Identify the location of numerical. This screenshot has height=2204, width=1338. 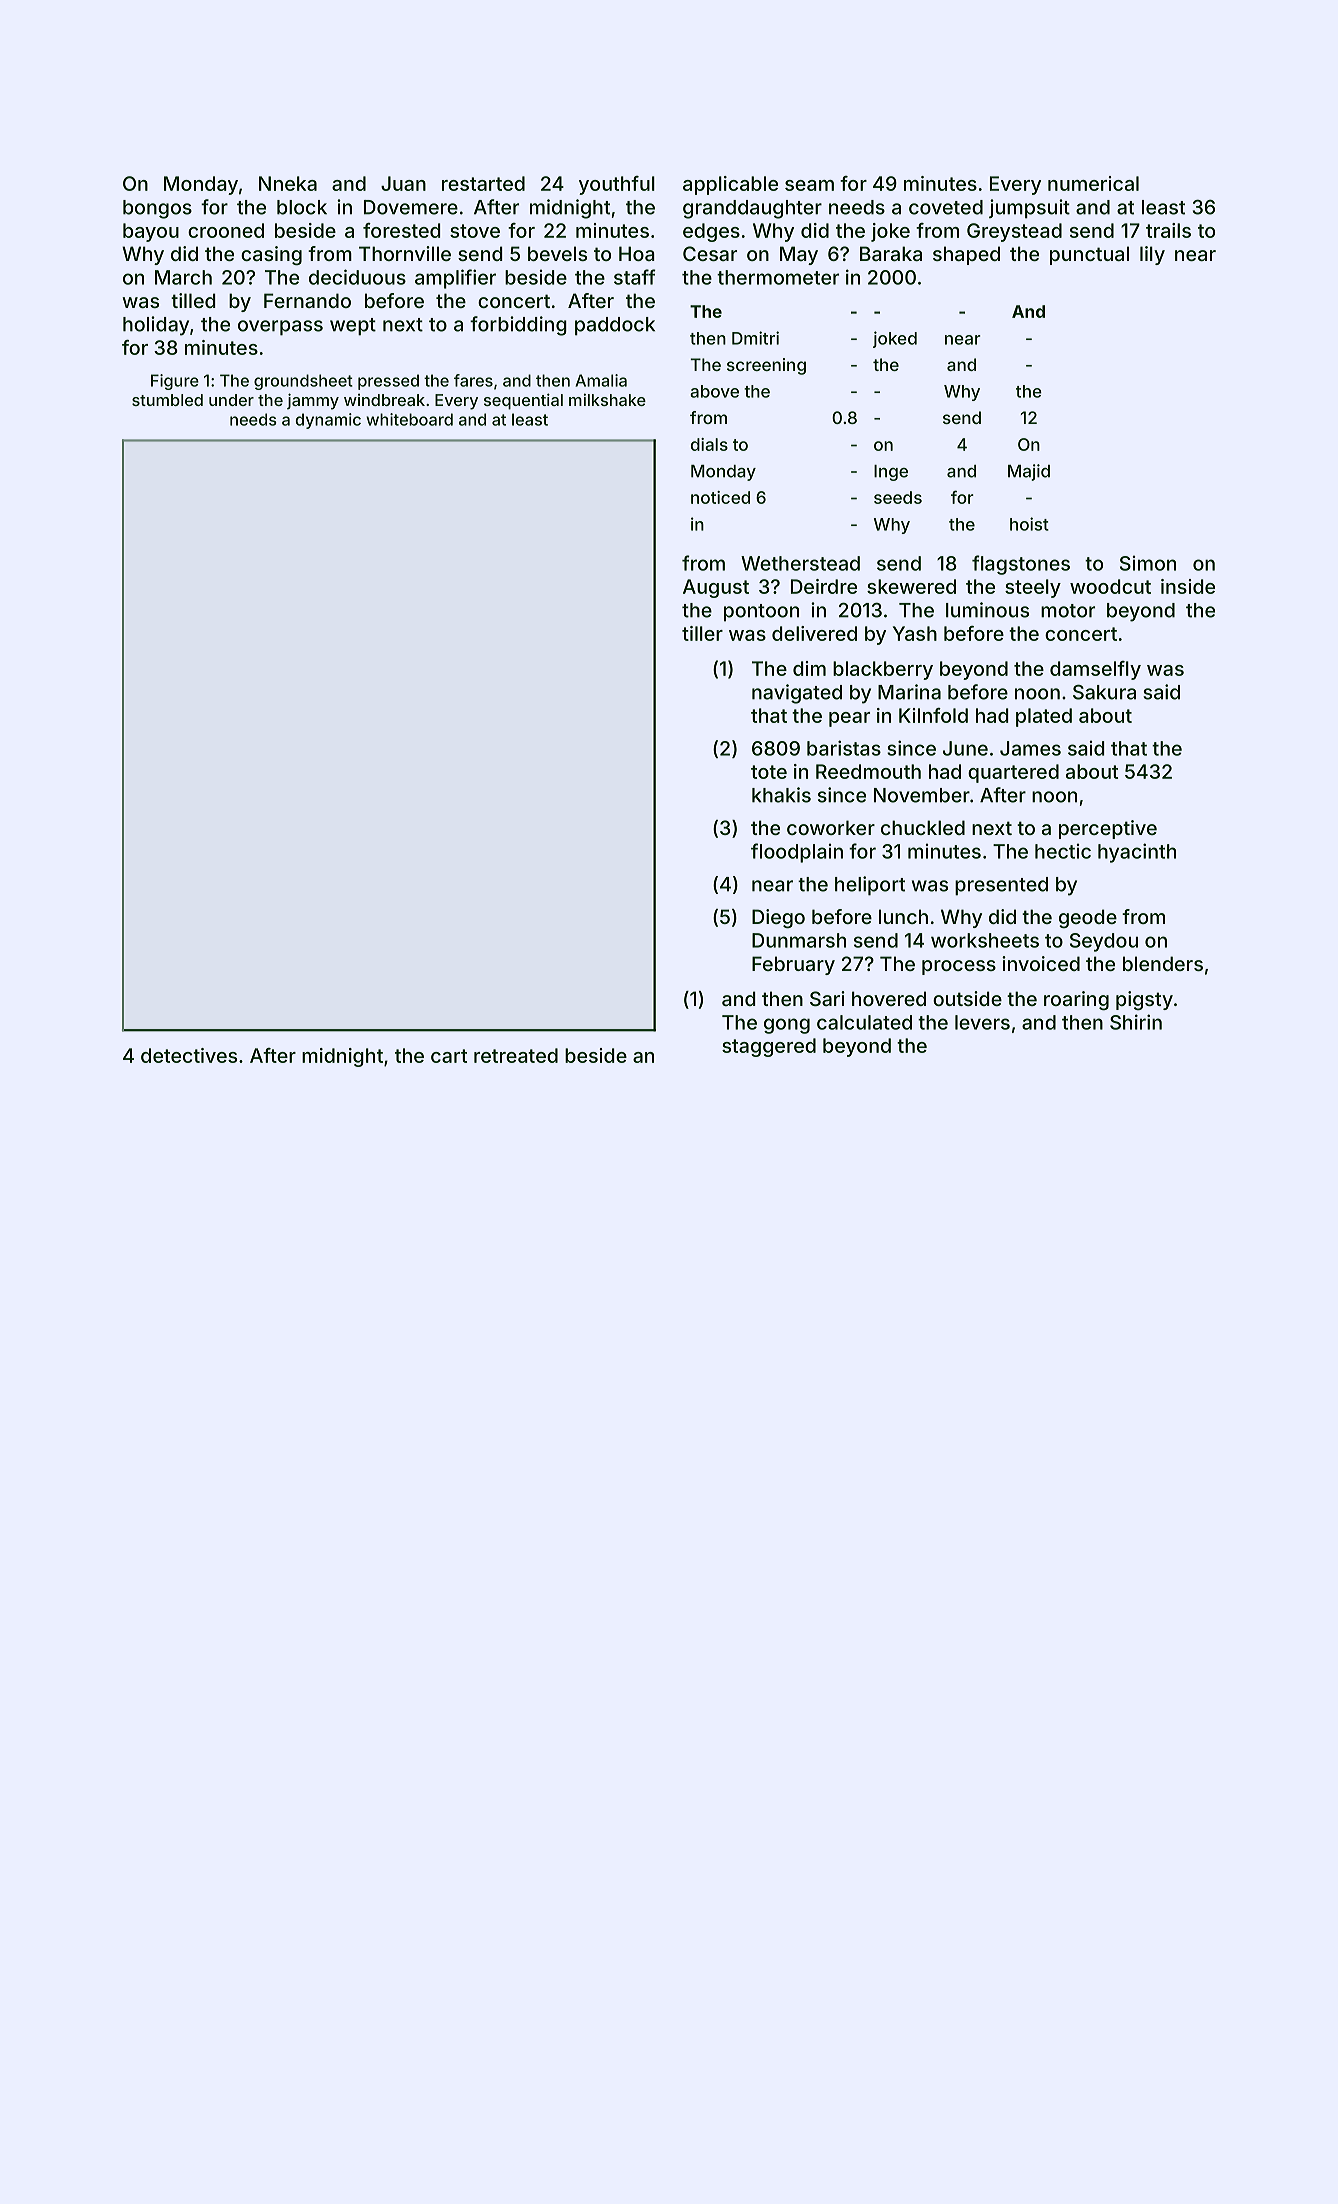
(1093, 183).
